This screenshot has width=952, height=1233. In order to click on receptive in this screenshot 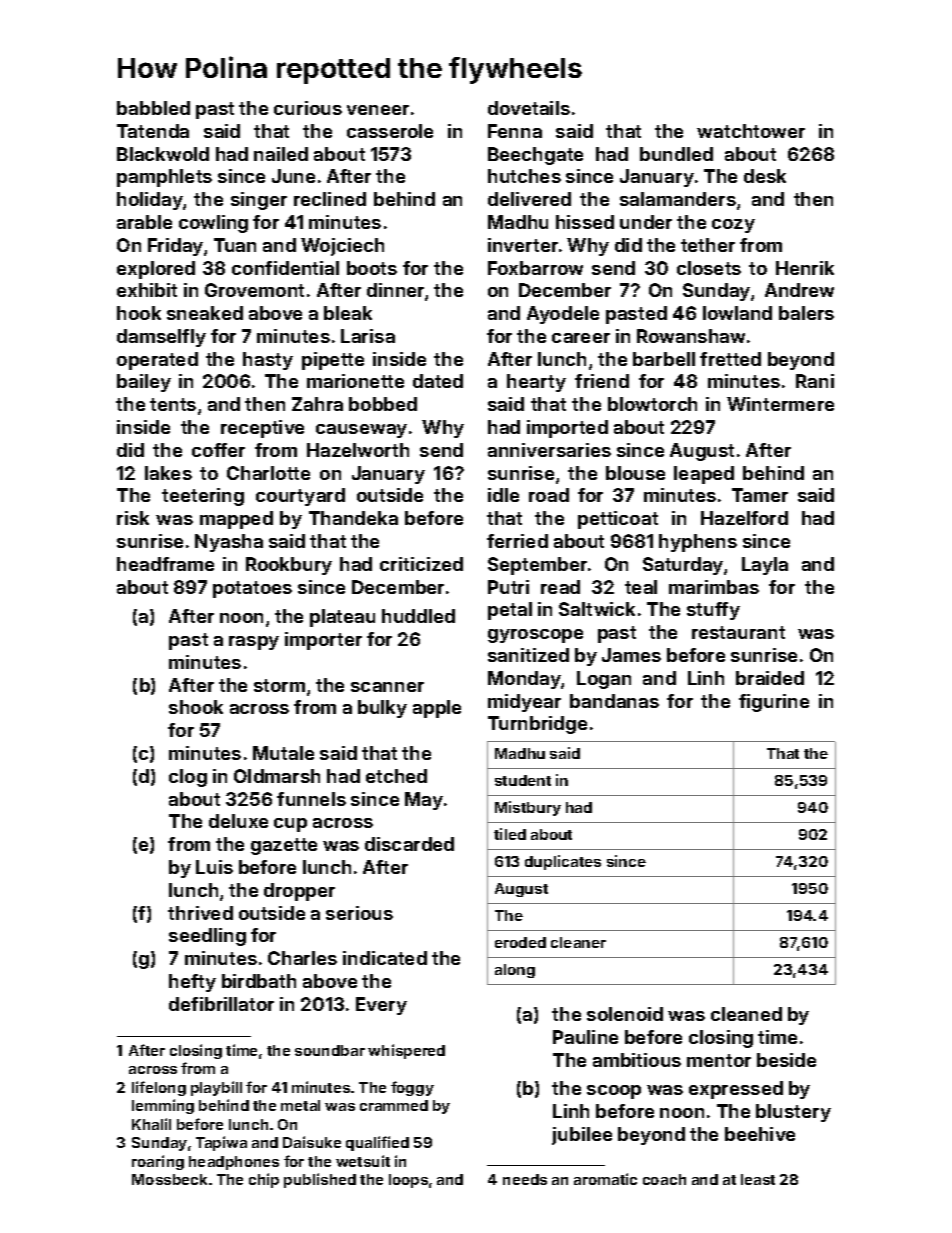, I will do `click(262, 429)`.
